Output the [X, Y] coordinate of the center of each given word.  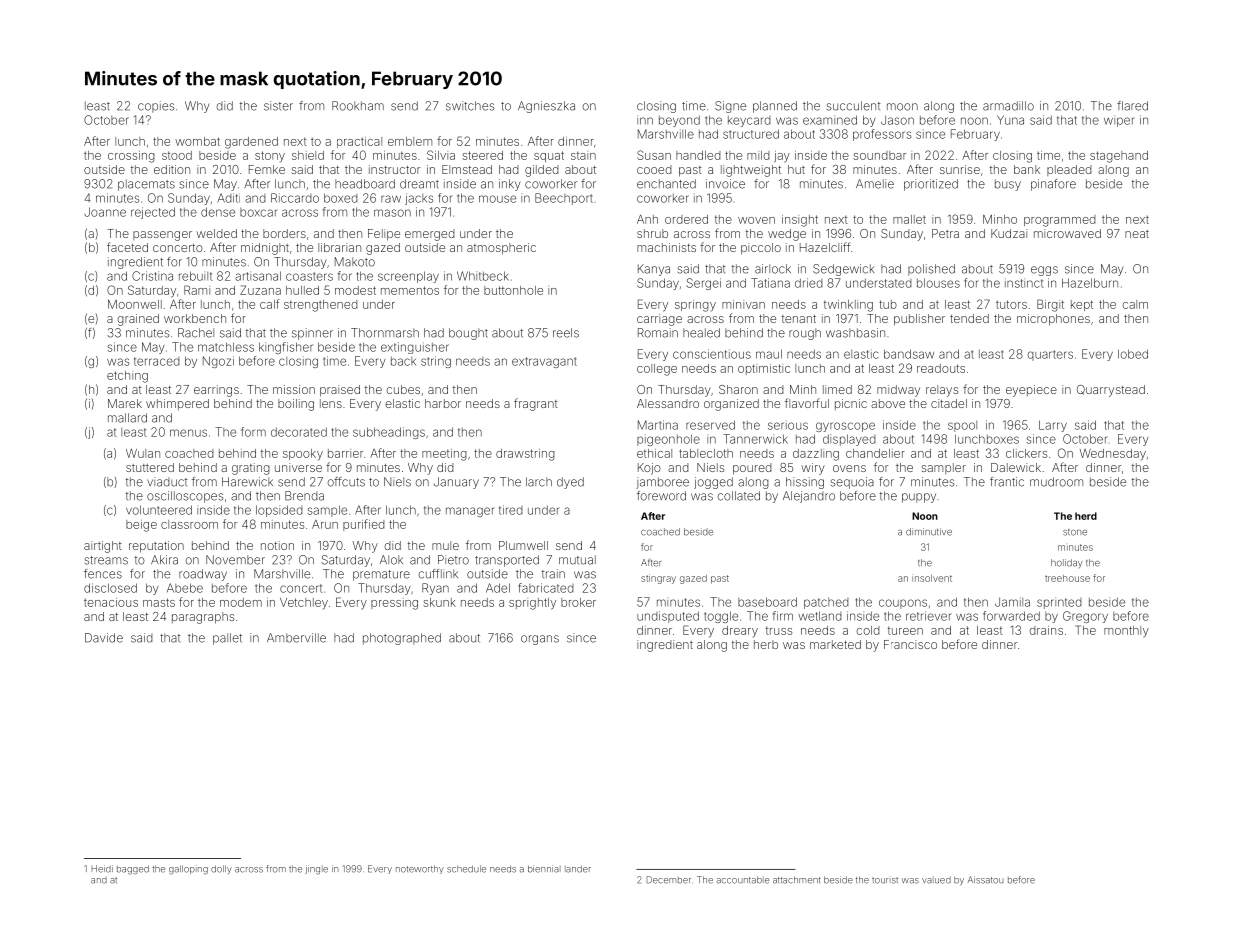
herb [766, 644]
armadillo [1008, 106]
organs [540, 640]
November [235, 560]
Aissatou [986, 880]
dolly [221, 869]
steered [482, 155]
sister [278, 106]
